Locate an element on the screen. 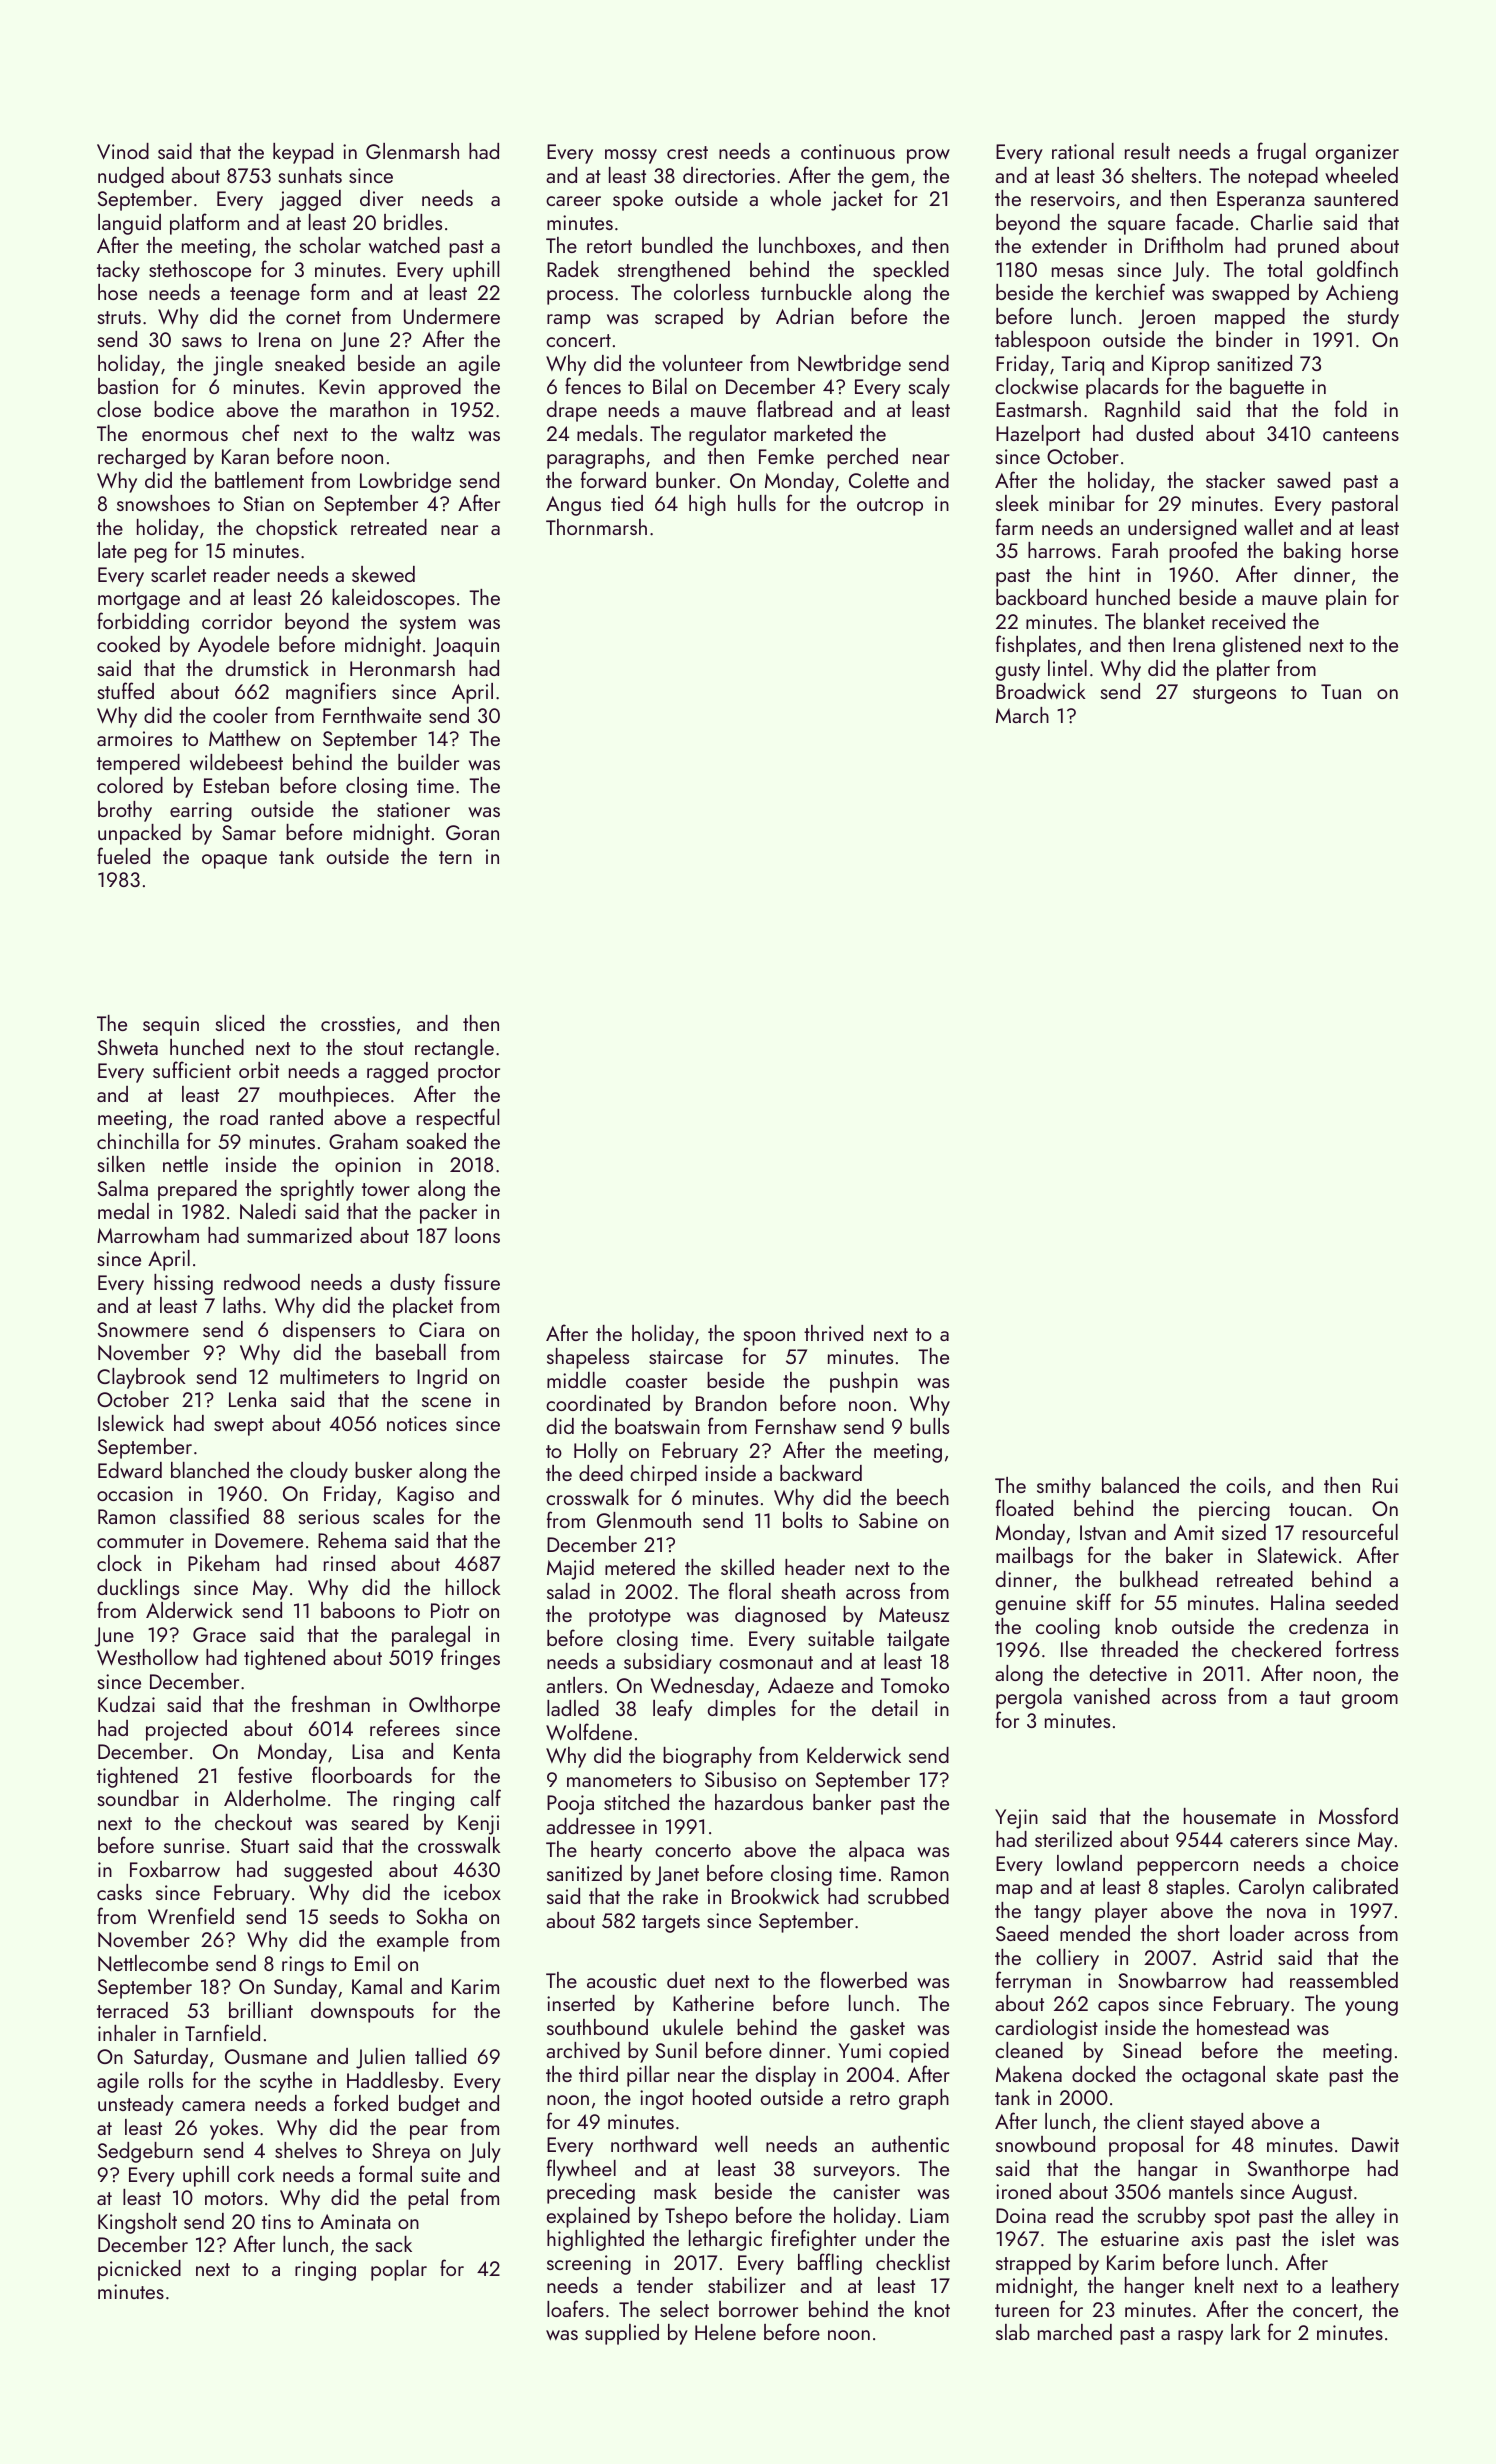  Brandon is located at coordinates (731, 1403).
